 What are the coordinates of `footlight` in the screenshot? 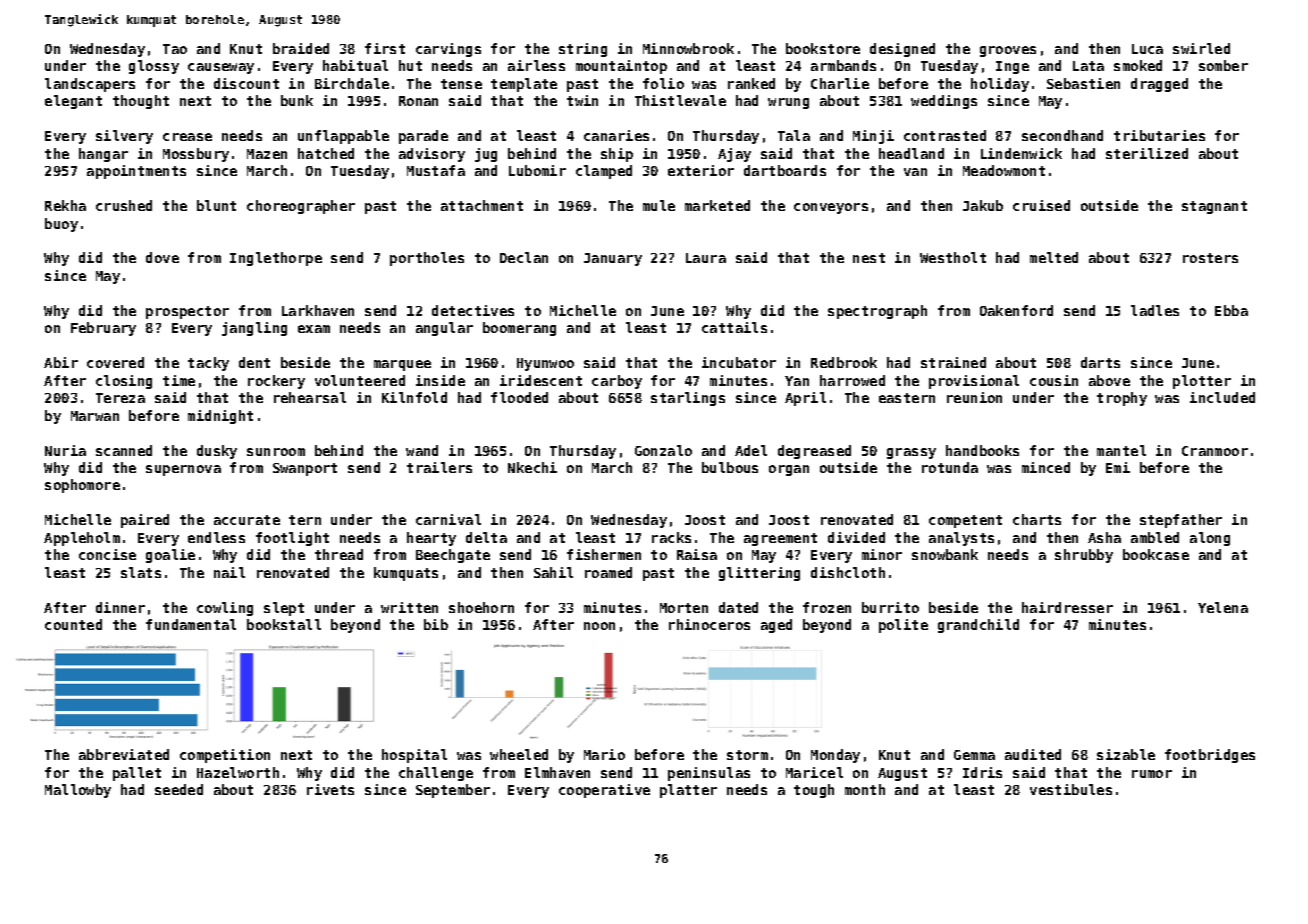 It's located at (292, 539).
